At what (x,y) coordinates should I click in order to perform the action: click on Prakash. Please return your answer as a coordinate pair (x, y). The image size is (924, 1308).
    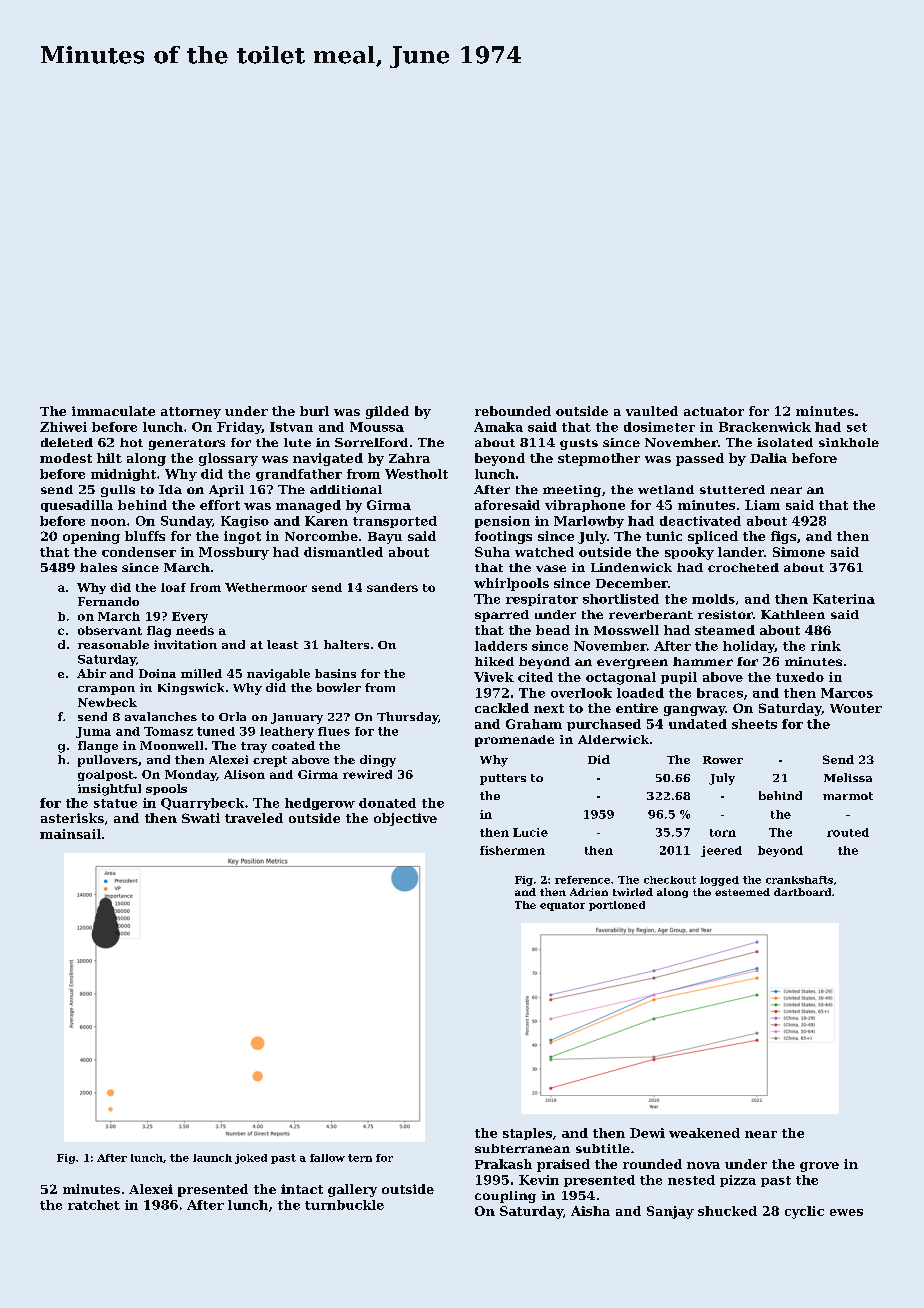
    Looking at the image, I should click on (503, 1164).
